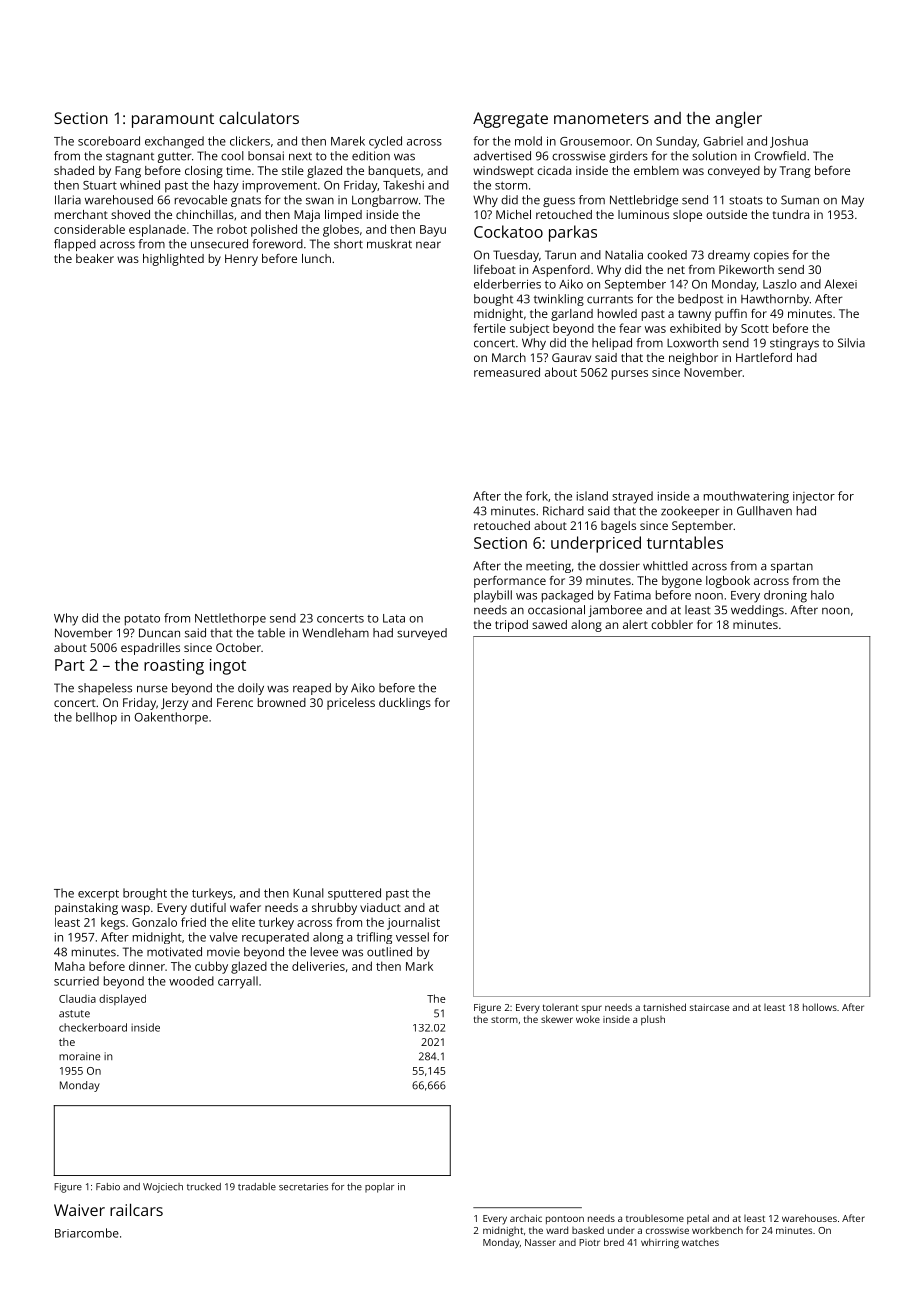 The height and width of the document is (1308, 924). What do you see at coordinates (100, 185) in the document?
I see `Stuart` at bounding box center [100, 185].
